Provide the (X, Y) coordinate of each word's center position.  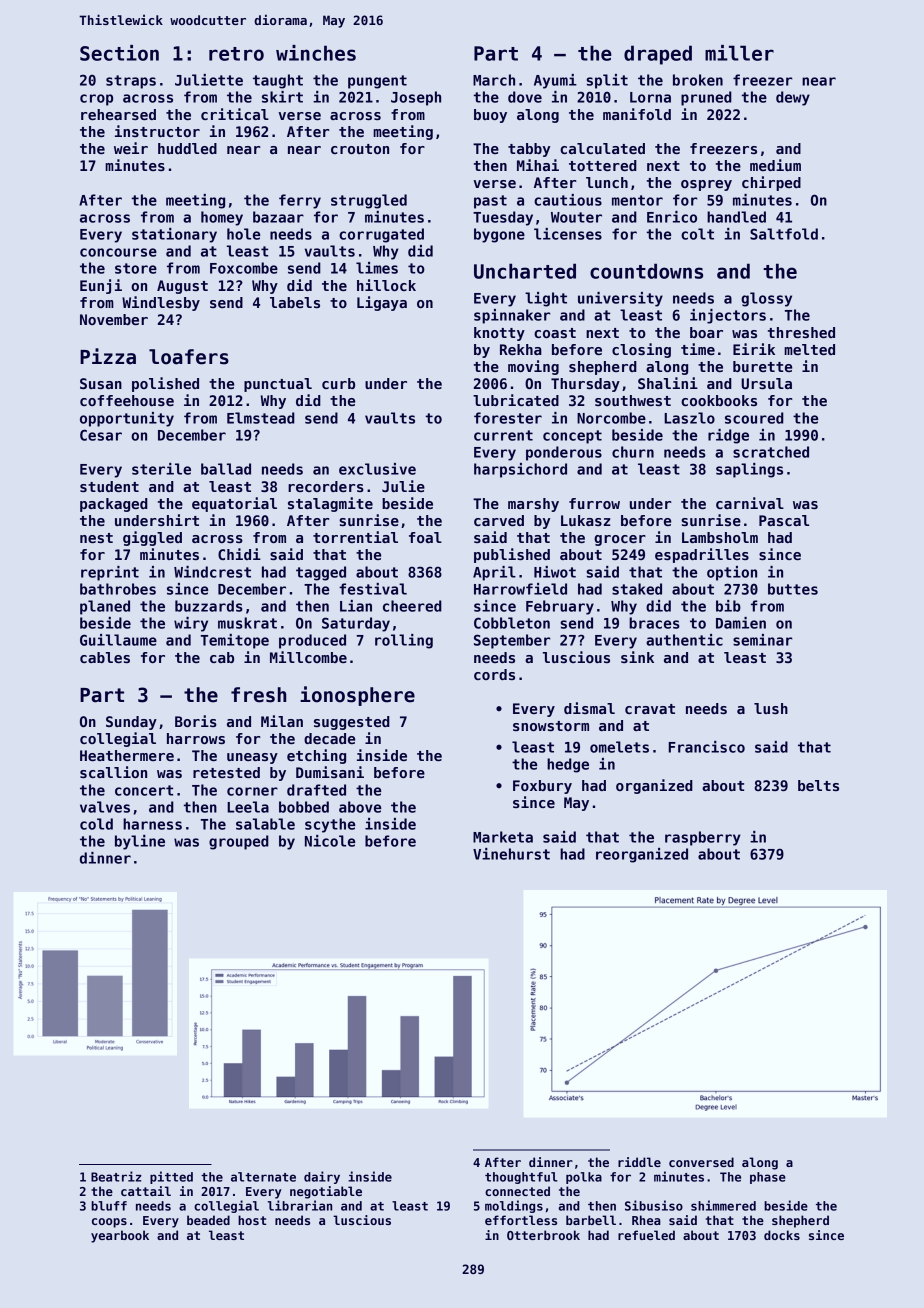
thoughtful (521, 1178)
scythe (330, 825)
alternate (263, 1177)
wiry (191, 624)
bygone (499, 235)
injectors (728, 316)
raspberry (703, 838)
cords (494, 674)
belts (818, 785)
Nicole (330, 841)
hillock (386, 285)
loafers (189, 357)
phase (768, 1178)
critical (235, 114)
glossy (766, 299)
